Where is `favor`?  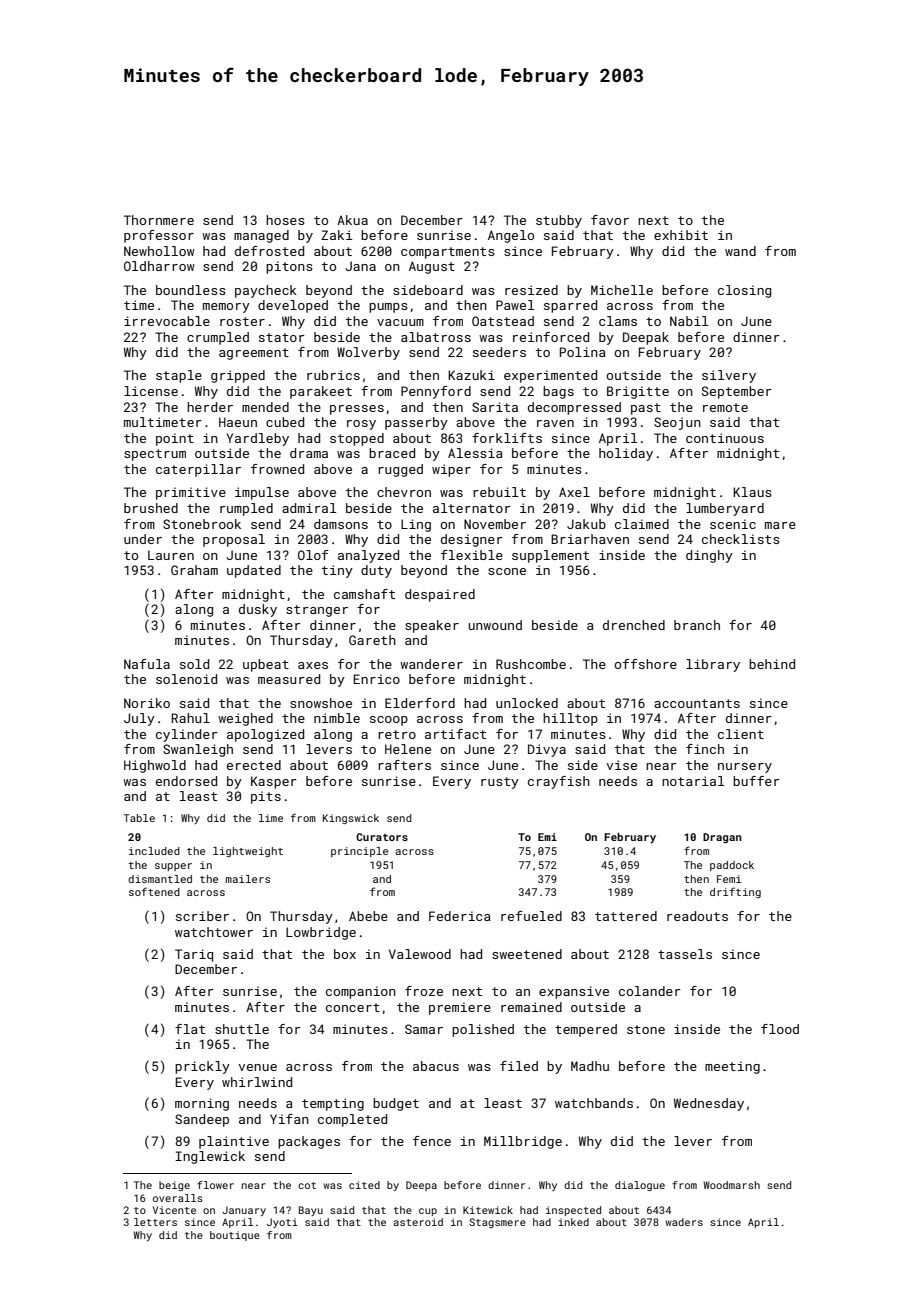 favor is located at coordinates (610, 220).
